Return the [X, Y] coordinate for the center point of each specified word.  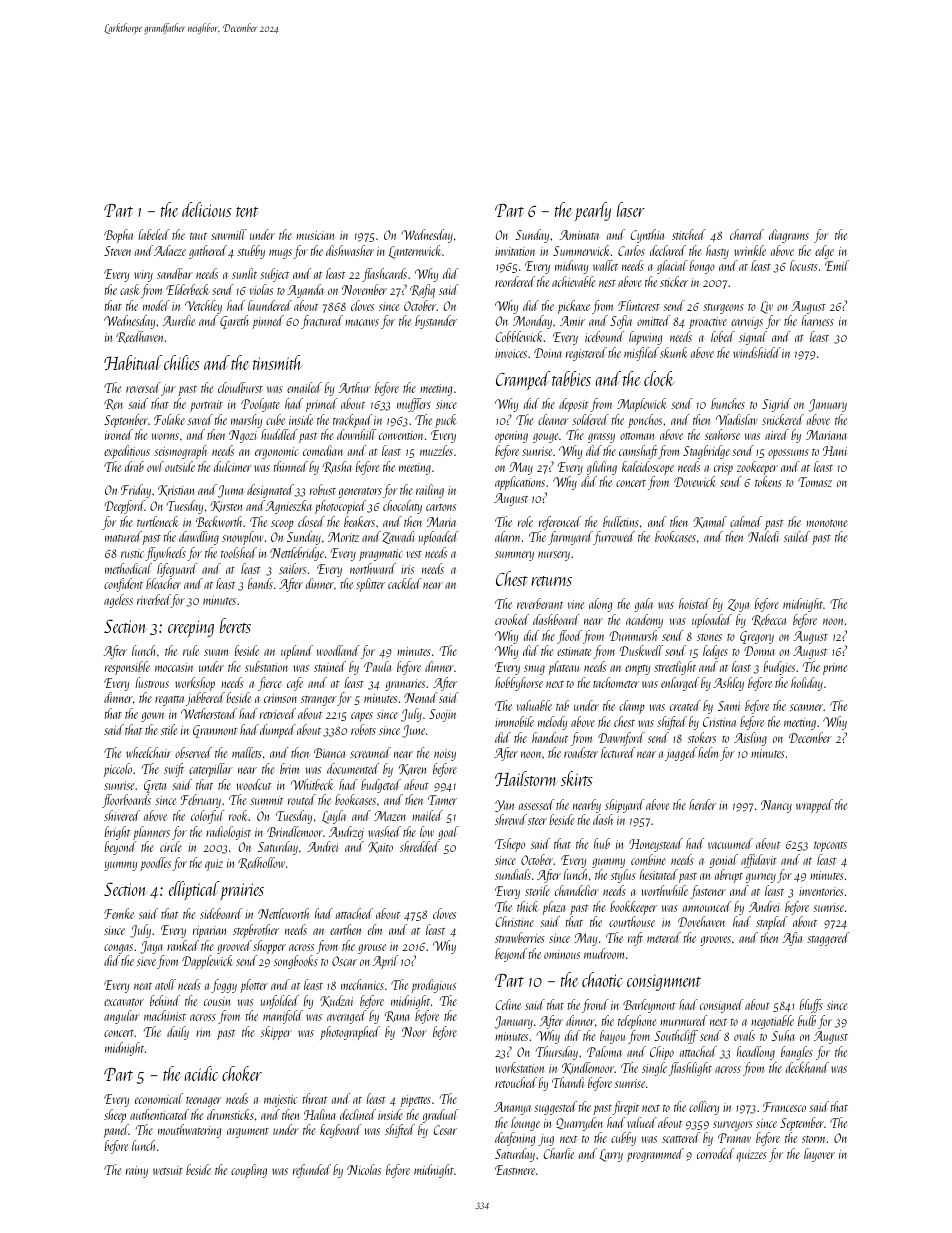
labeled [154, 234]
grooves [715, 941]
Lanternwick [415, 252]
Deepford [125, 507]
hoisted [694, 603]
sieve [146, 961]
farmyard [570, 538]
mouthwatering [190, 1131]
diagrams [789, 236]
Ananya [512, 1108]
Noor [414, 1032]
